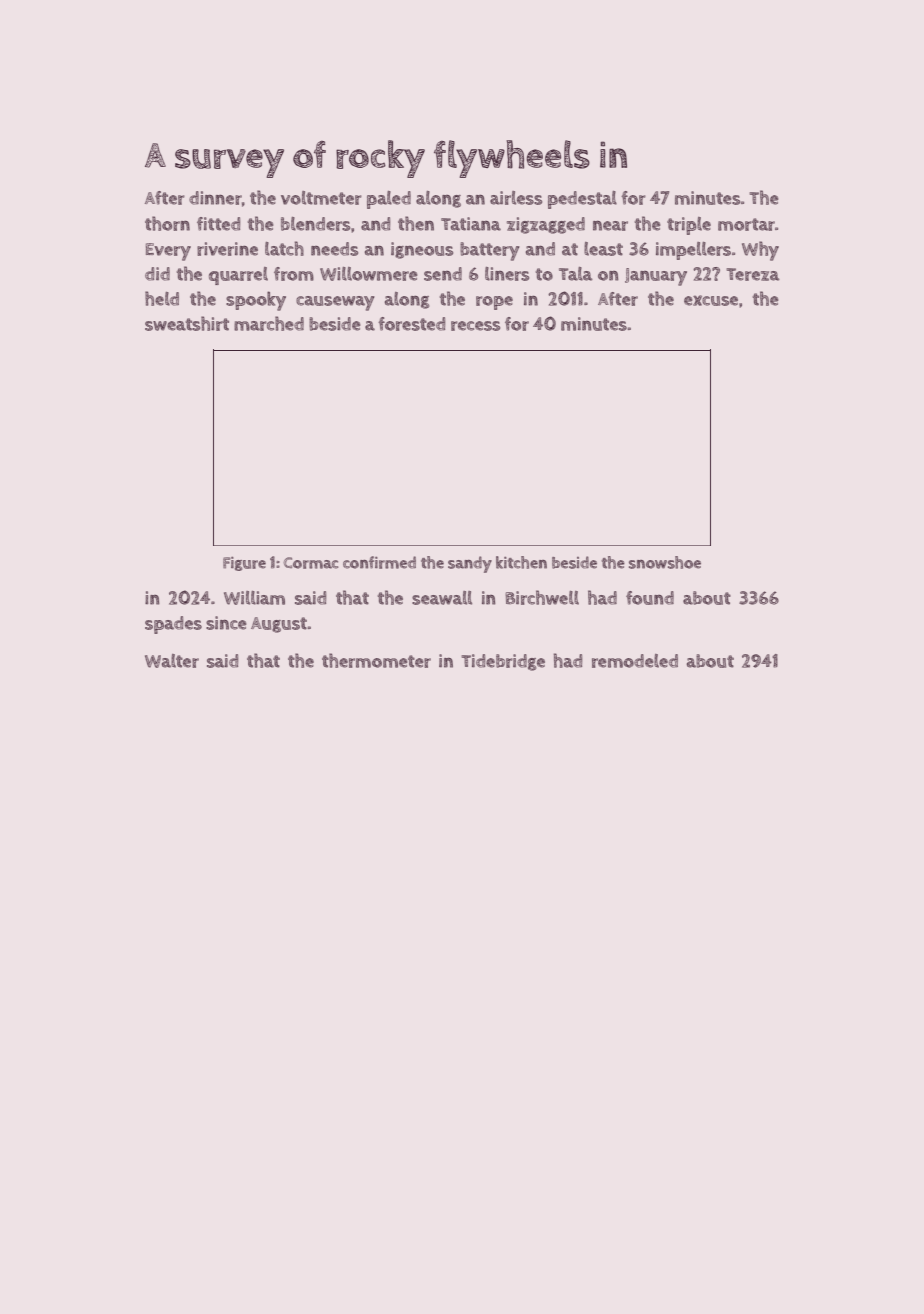  I want to click on Figure, so click(244, 564).
